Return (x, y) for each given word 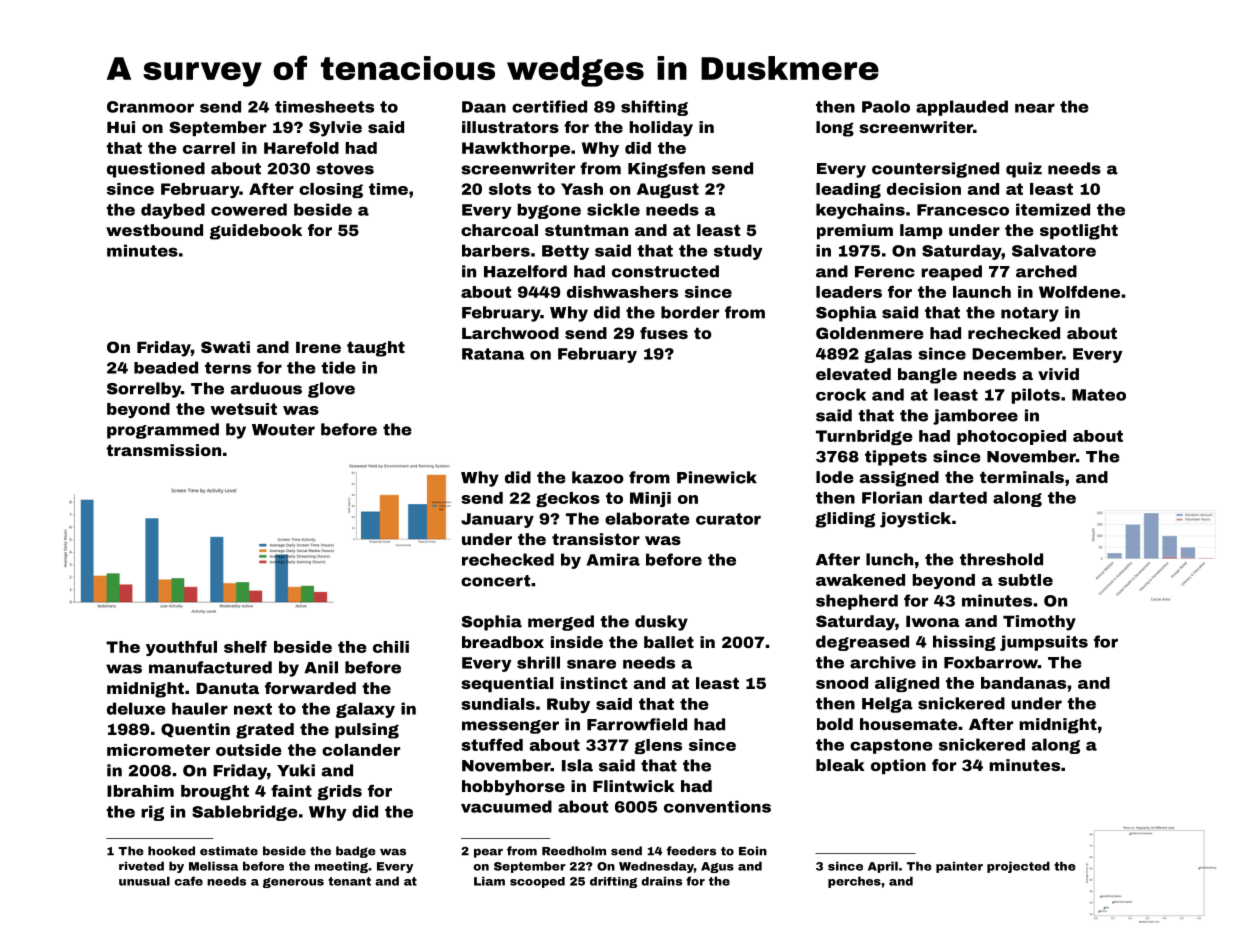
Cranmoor (150, 107)
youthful (181, 648)
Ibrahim (140, 791)
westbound (154, 230)
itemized (1053, 209)
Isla (577, 765)
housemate (909, 724)
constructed (665, 271)
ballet (669, 642)
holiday (661, 129)
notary (1030, 314)
